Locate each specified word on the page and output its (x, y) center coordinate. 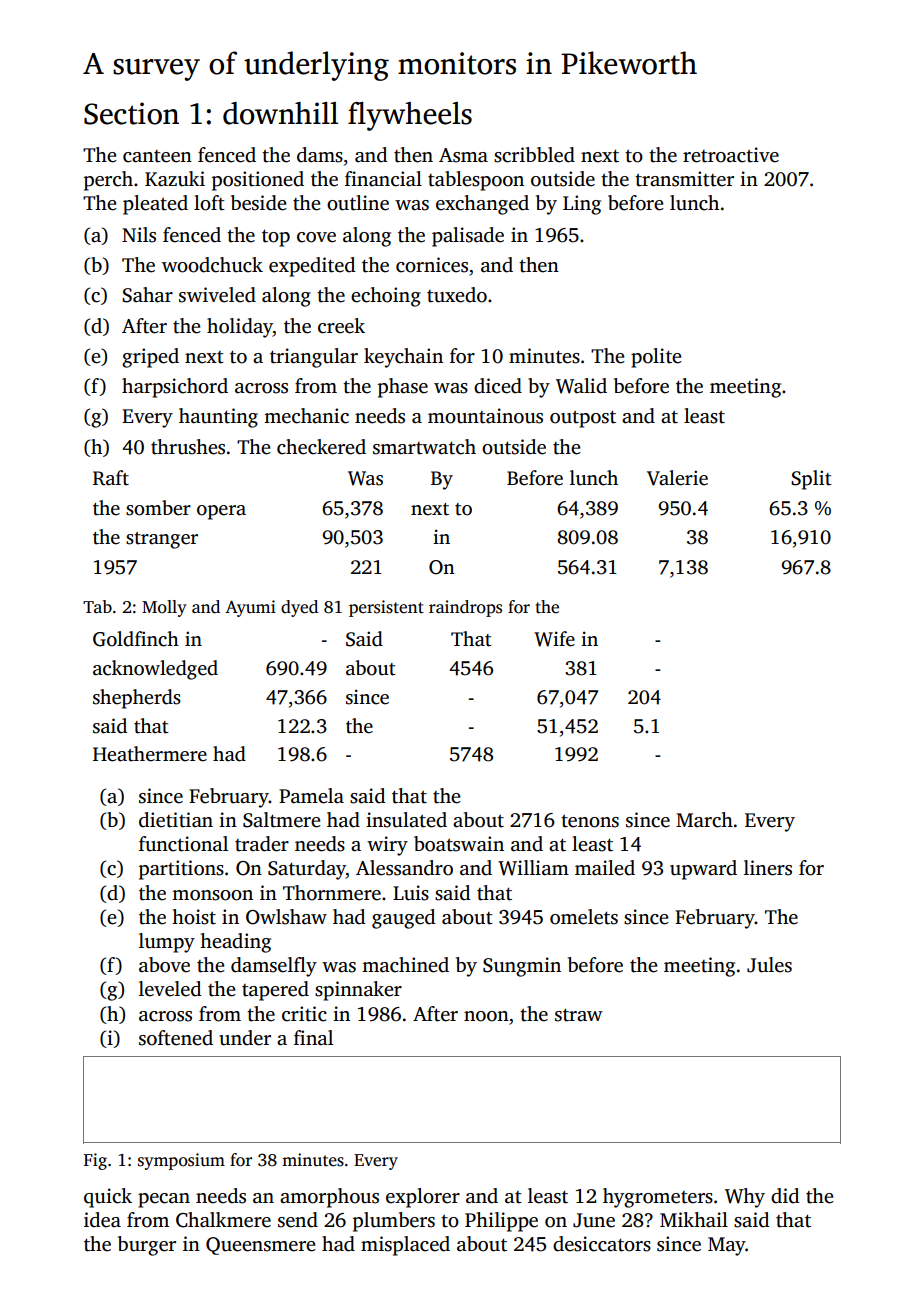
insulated (406, 820)
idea (102, 1220)
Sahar (147, 295)
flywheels (410, 116)
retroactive (731, 155)
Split (811, 480)
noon (486, 1016)
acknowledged (155, 670)
